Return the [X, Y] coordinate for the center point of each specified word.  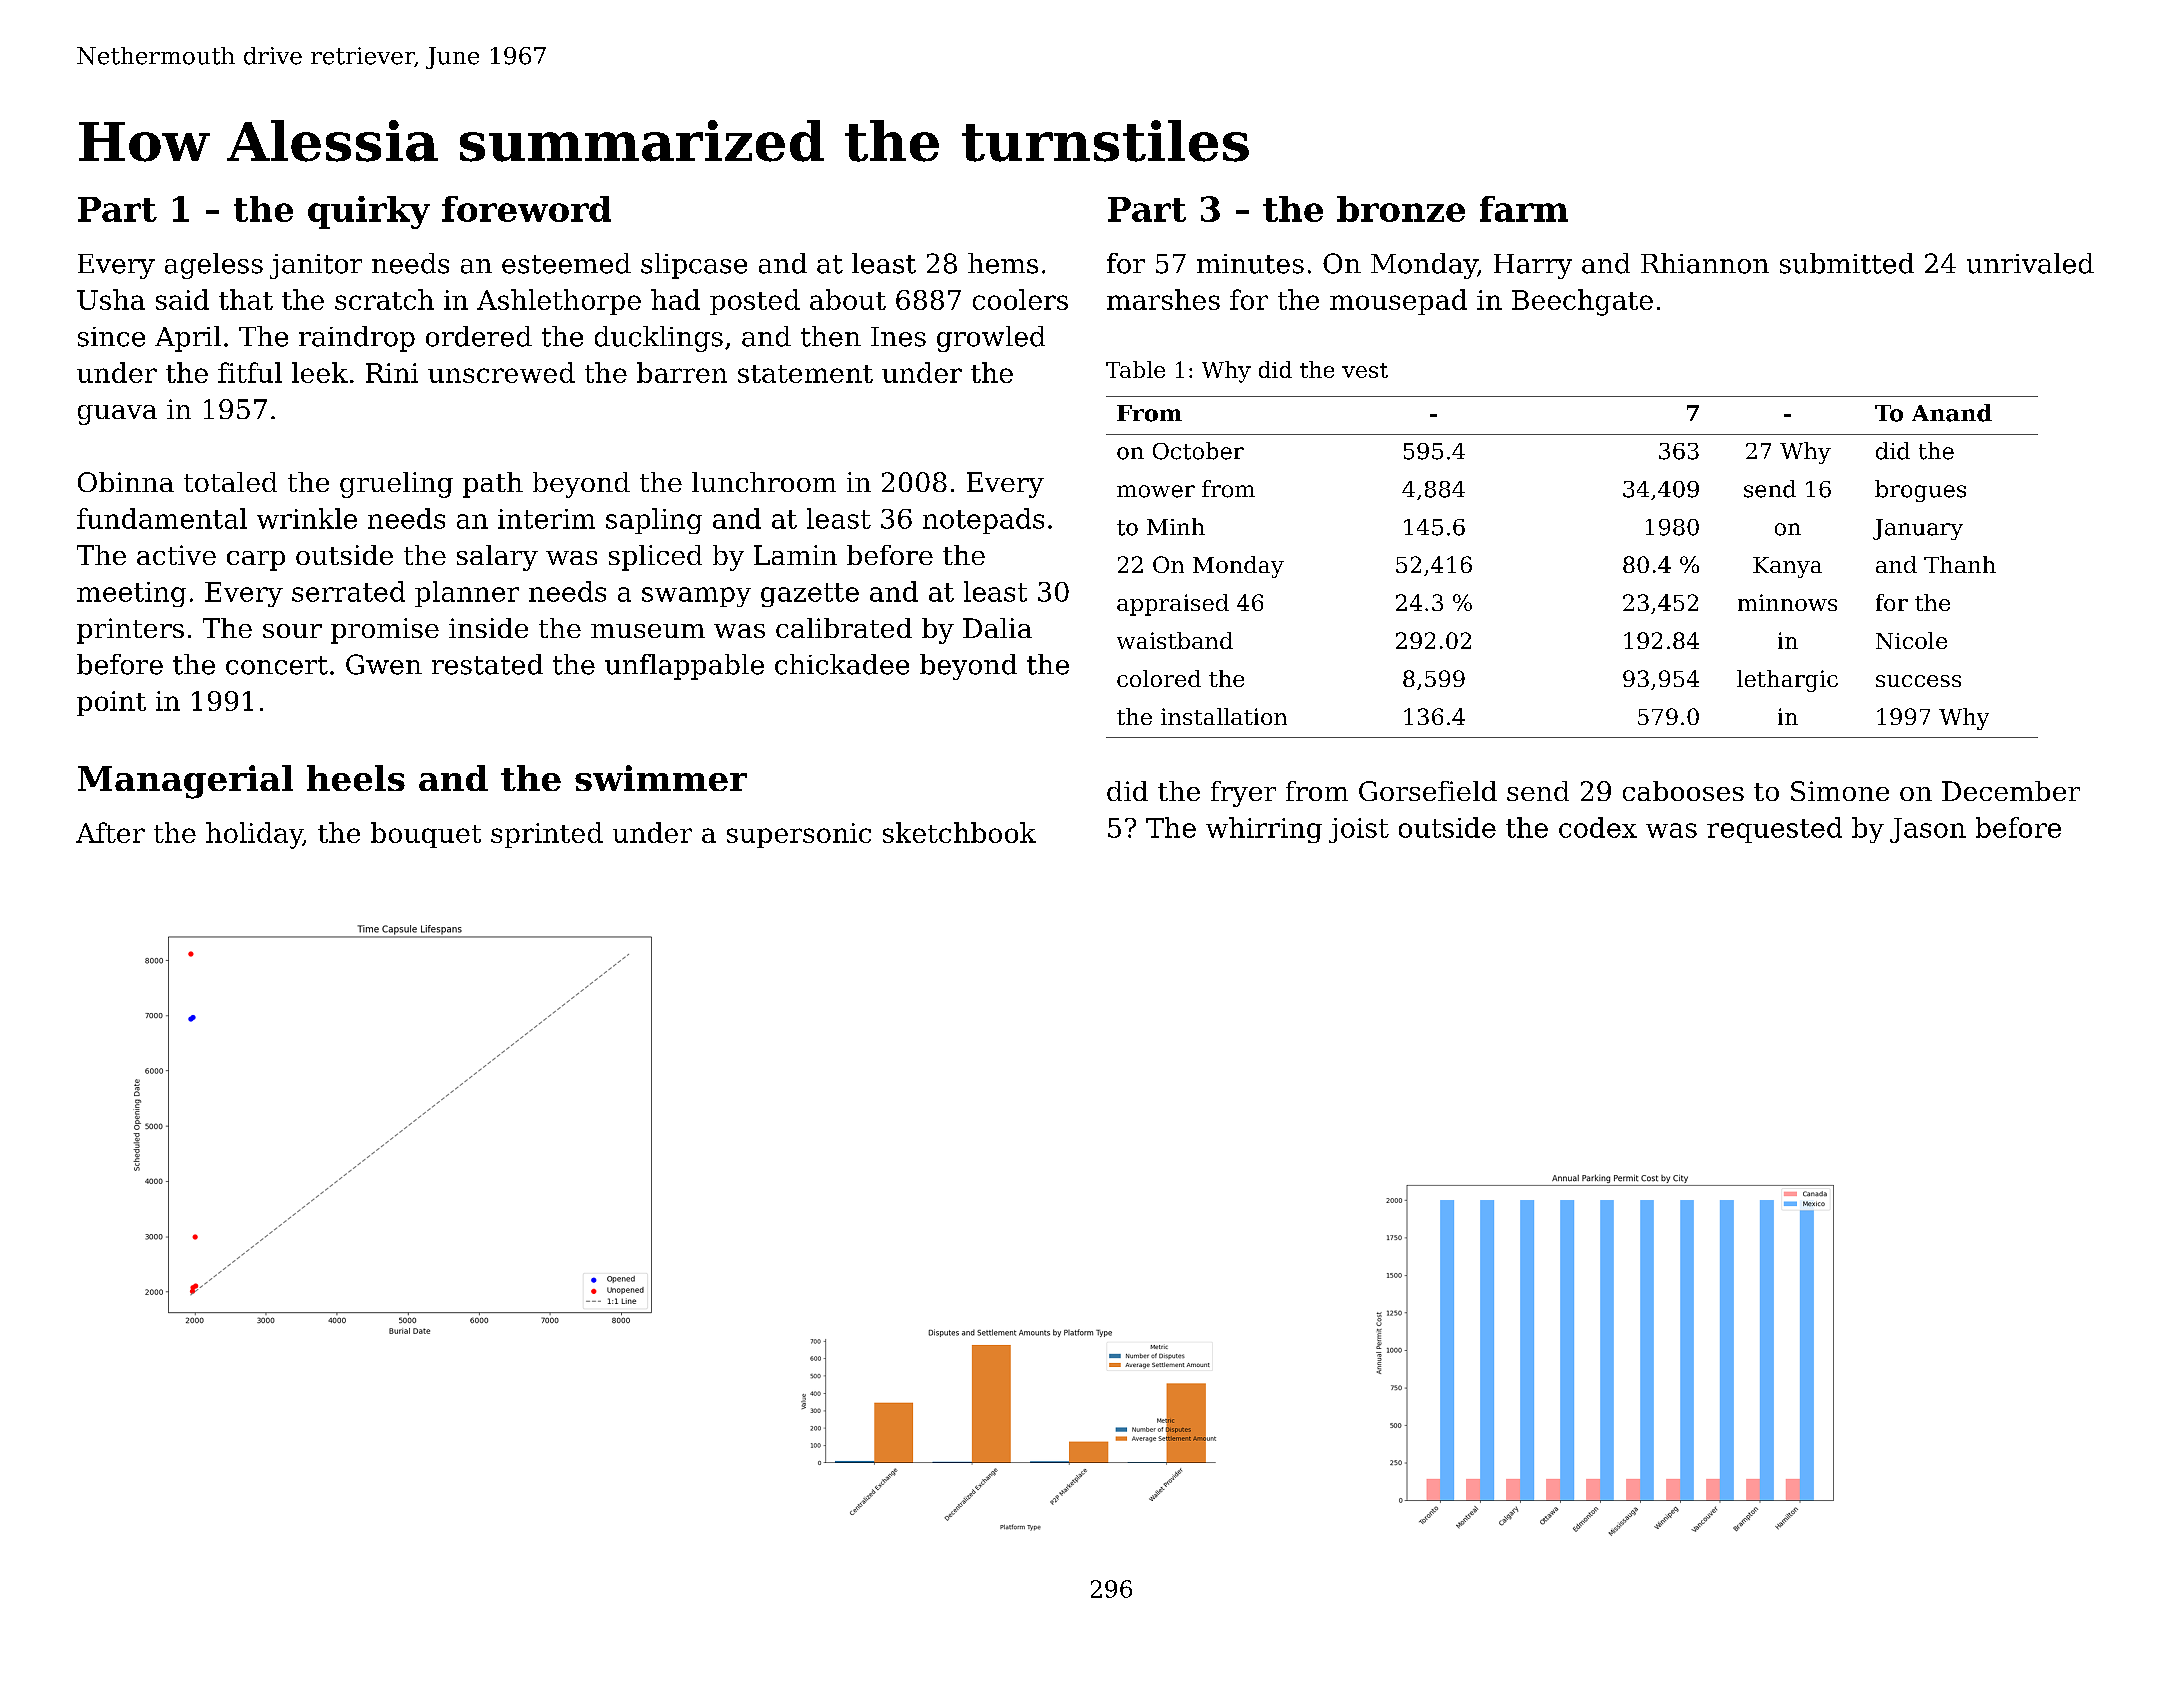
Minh [1176, 526]
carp [256, 561]
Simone [1840, 791]
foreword [526, 209]
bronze [1401, 209]
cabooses [1683, 791]
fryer [1243, 794]
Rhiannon [1705, 263]
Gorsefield [1428, 791]
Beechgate [1582, 302]
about [848, 299]
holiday [254, 835]
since [111, 337]
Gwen [384, 664]
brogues [1920, 491]
